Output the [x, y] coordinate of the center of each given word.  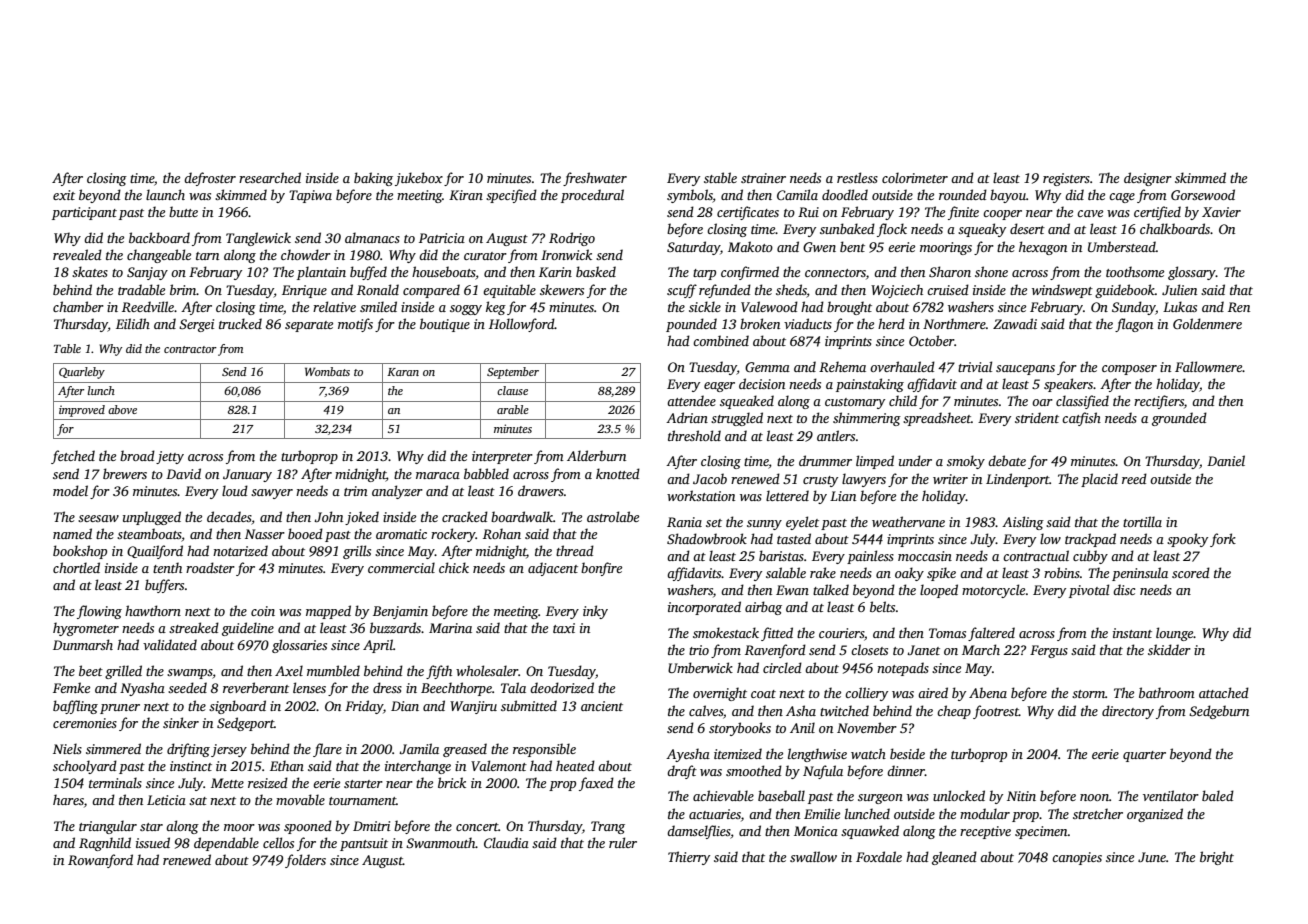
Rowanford [100, 861]
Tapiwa [310, 196]
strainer [763, 178]
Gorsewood [1203, 194]
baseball [781, 795]
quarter [1144, 756]
